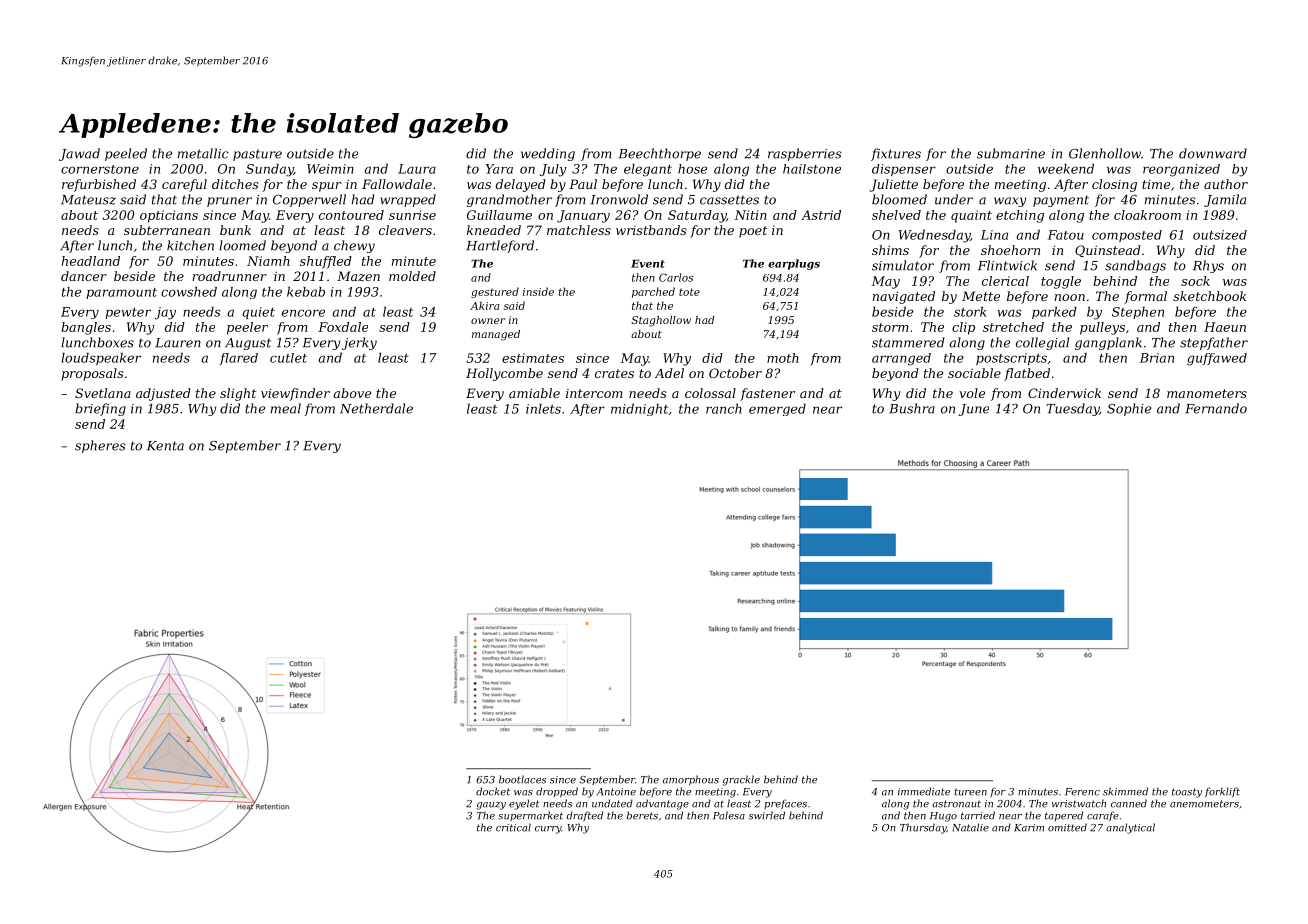 The image size is (1308, 924). What do you see at coordinates (239, 359) in the screenshot?
I see `flared` at bounding box center [239, 359].
